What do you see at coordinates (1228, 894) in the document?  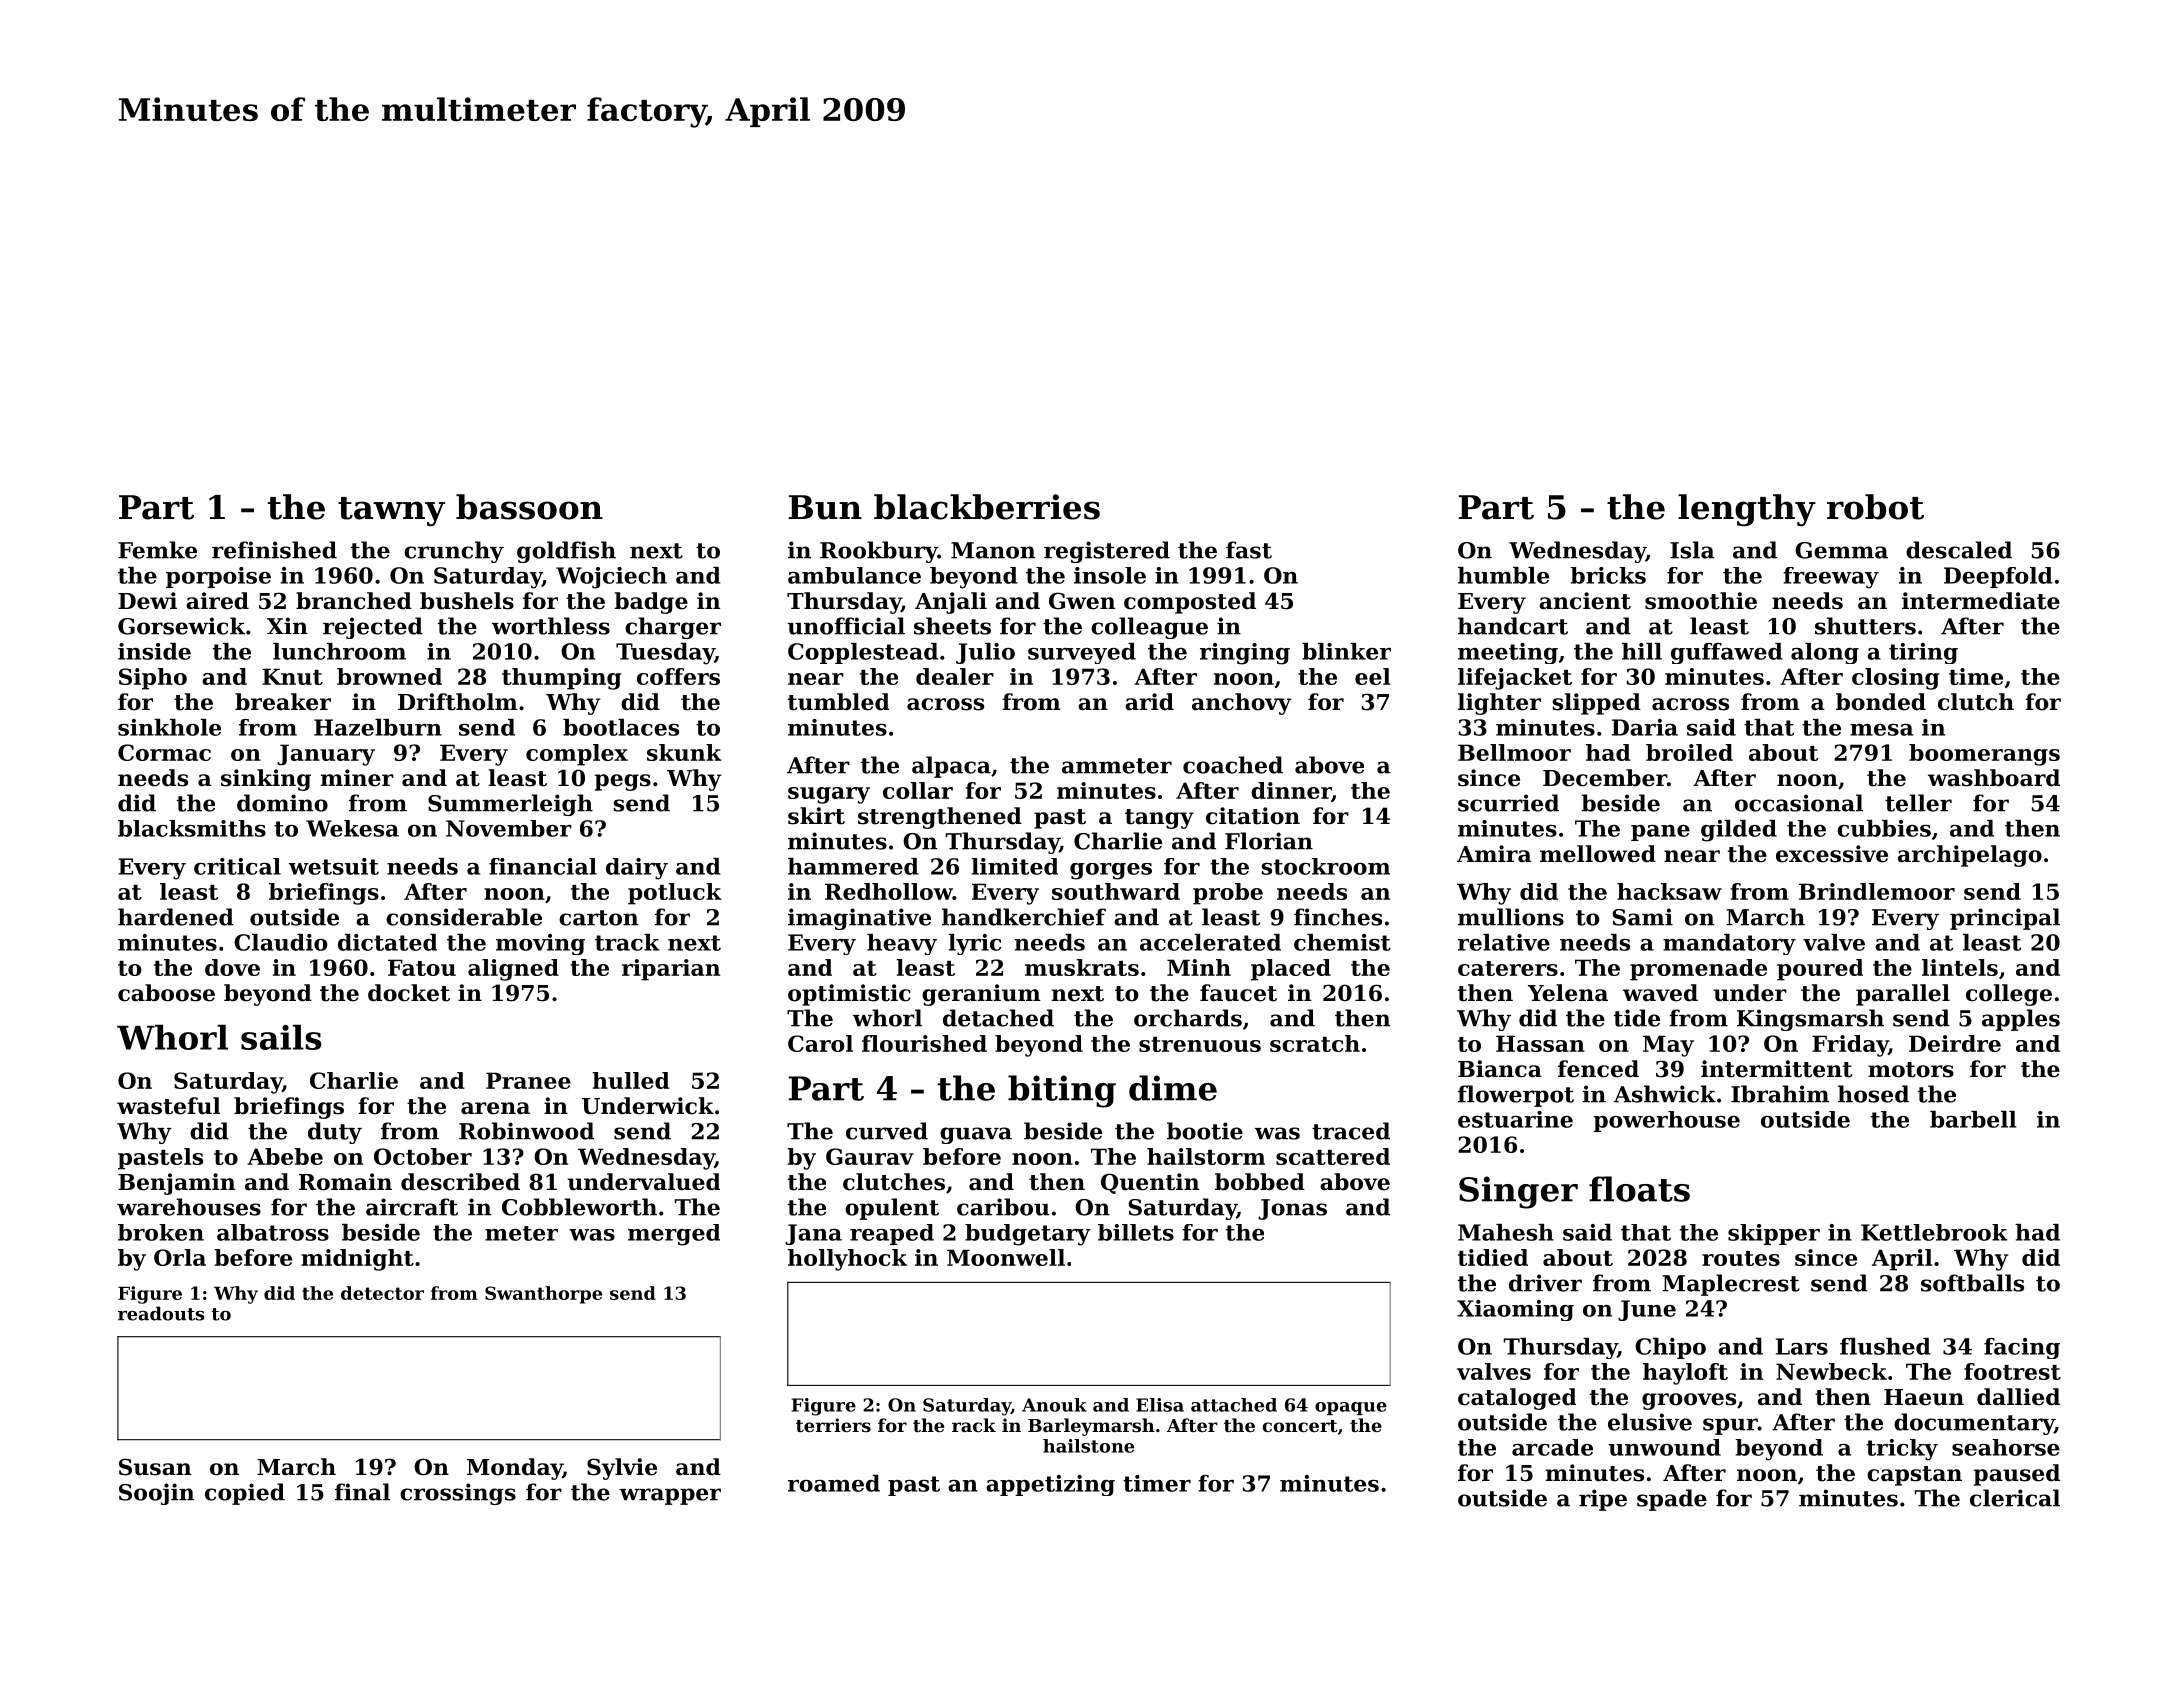 I see `probe` at bounding box center [1228, 894].
